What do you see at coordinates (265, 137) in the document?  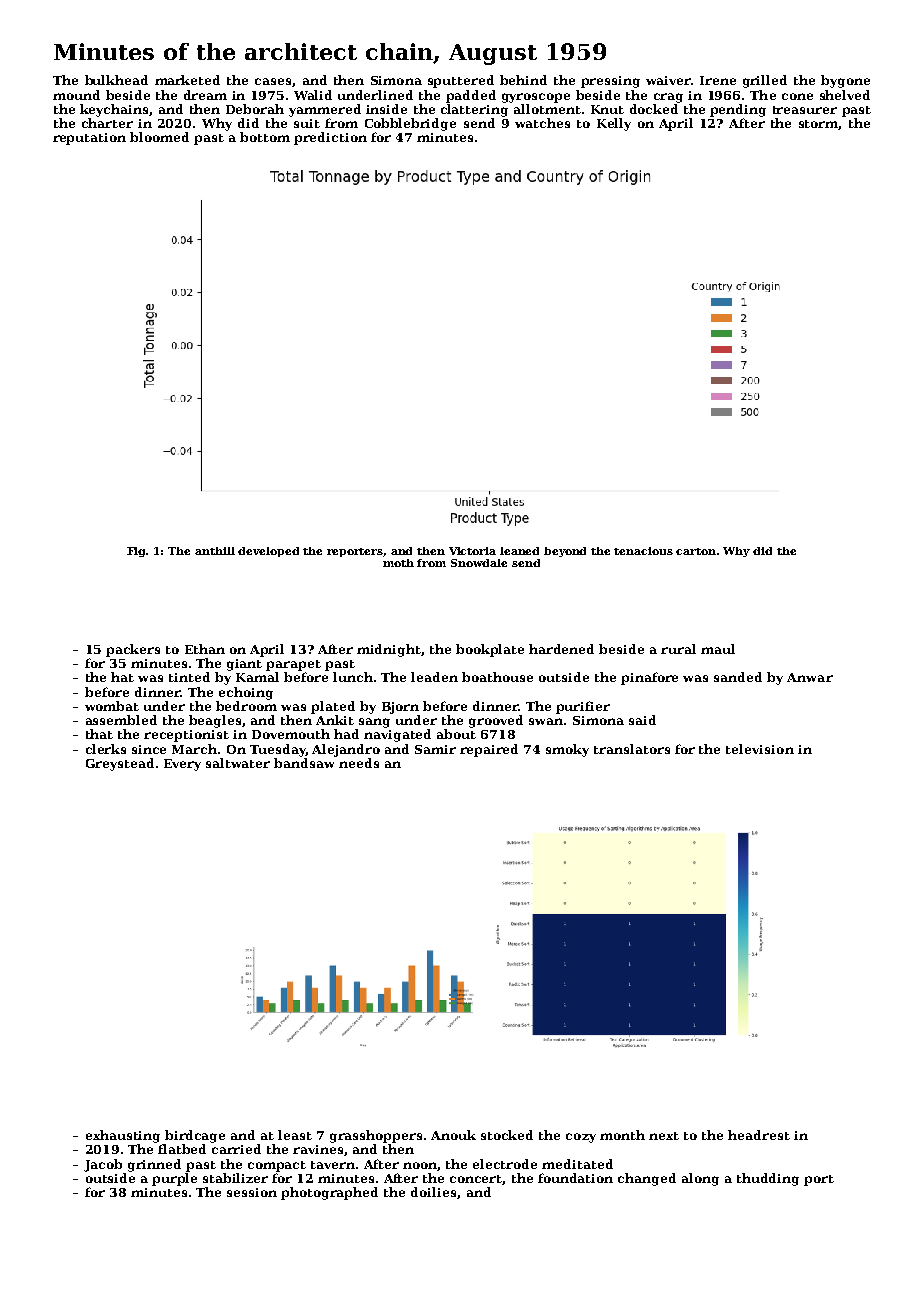 I see `bottom` at bounding box center [265, 137].
